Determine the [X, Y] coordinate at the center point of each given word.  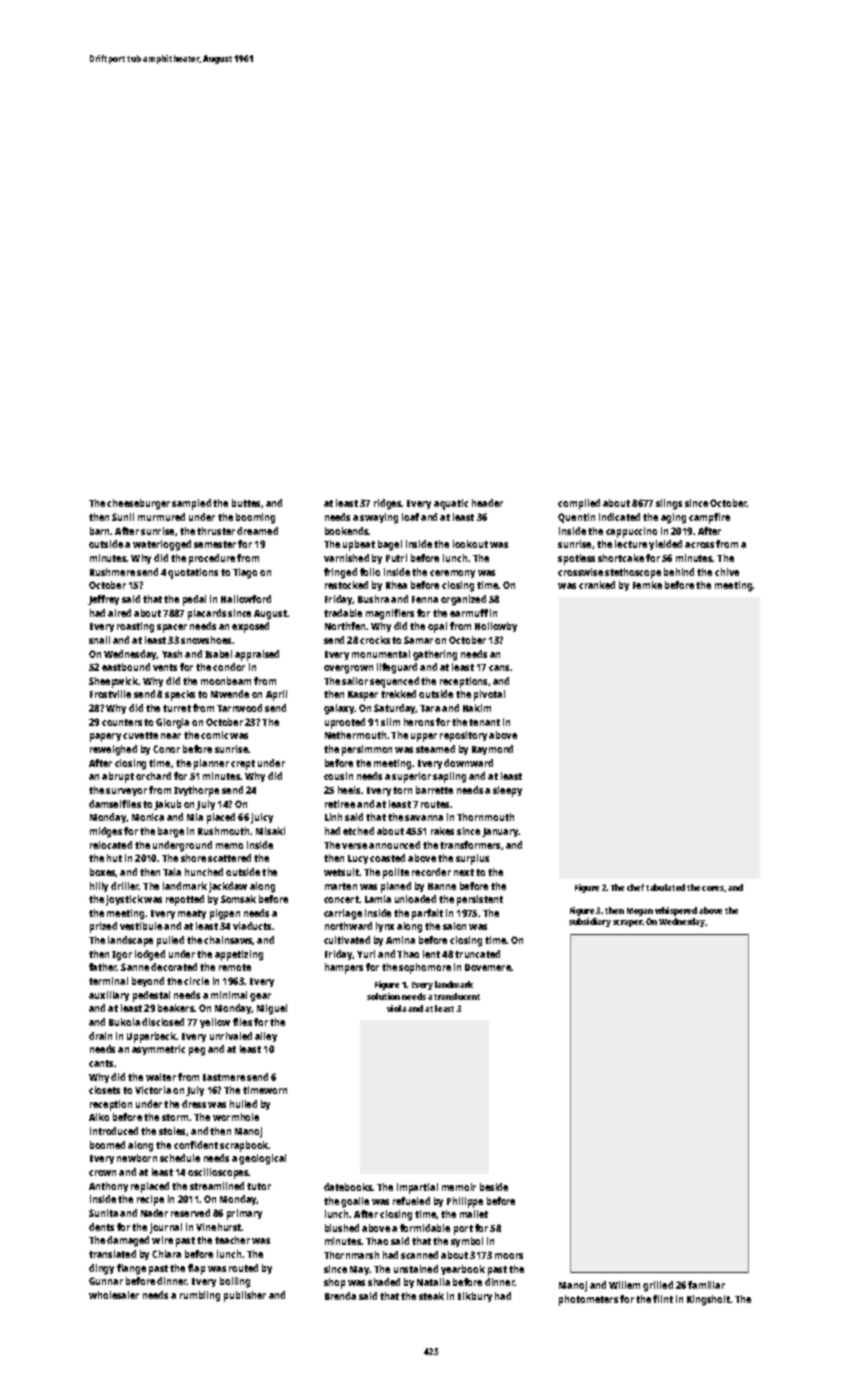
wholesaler [114, 1295]
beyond [148, 982]
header [487, 503]
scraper [628, 923]
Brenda [340, 1296]
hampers [344, 968]
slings [669, 504]
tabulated [665, 887]
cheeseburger [138, 504]
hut [114, 858]
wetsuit [341, 872]
